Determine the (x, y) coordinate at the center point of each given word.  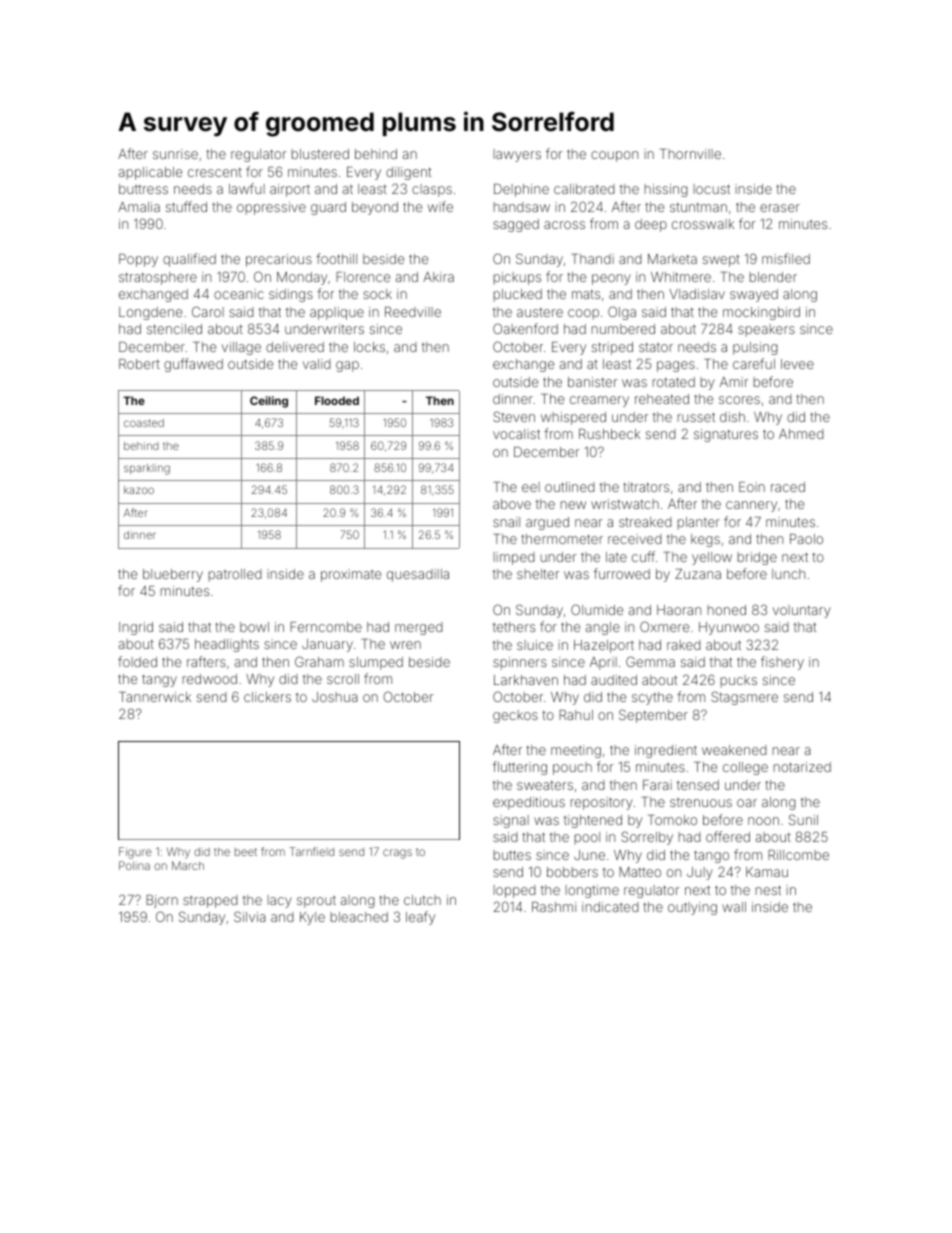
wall (734, 907)
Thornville (690, 154)
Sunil (803, 819)
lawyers (517, 155)
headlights (227, 645)
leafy (420, 918)
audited (614, 680)
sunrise (175, 154)
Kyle (312, 918)
